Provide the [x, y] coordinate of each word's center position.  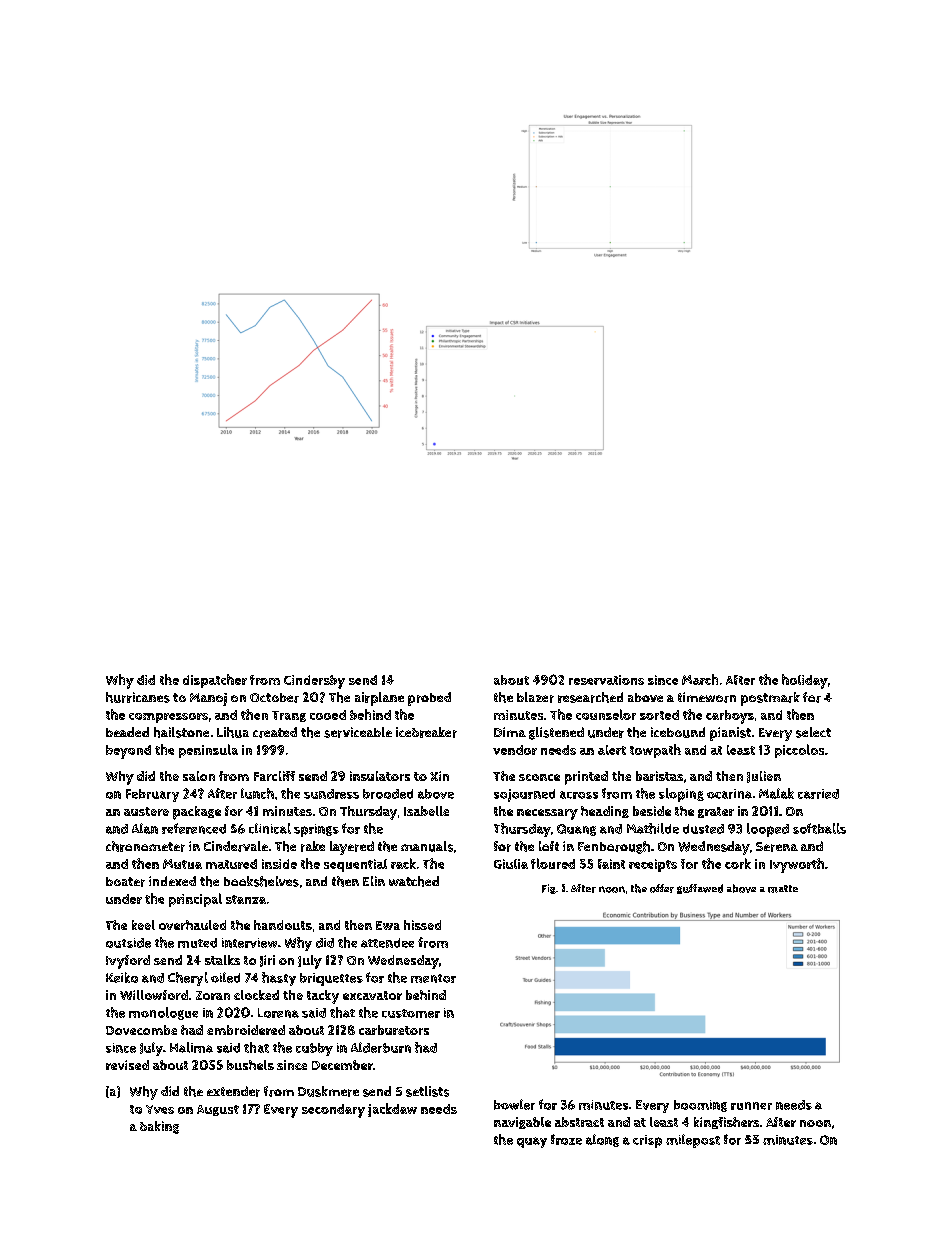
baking [159, 1127]
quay [532, 1142]
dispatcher [215, 681]
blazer [535, 697]
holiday [805, 681]
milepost [693, 1141]
